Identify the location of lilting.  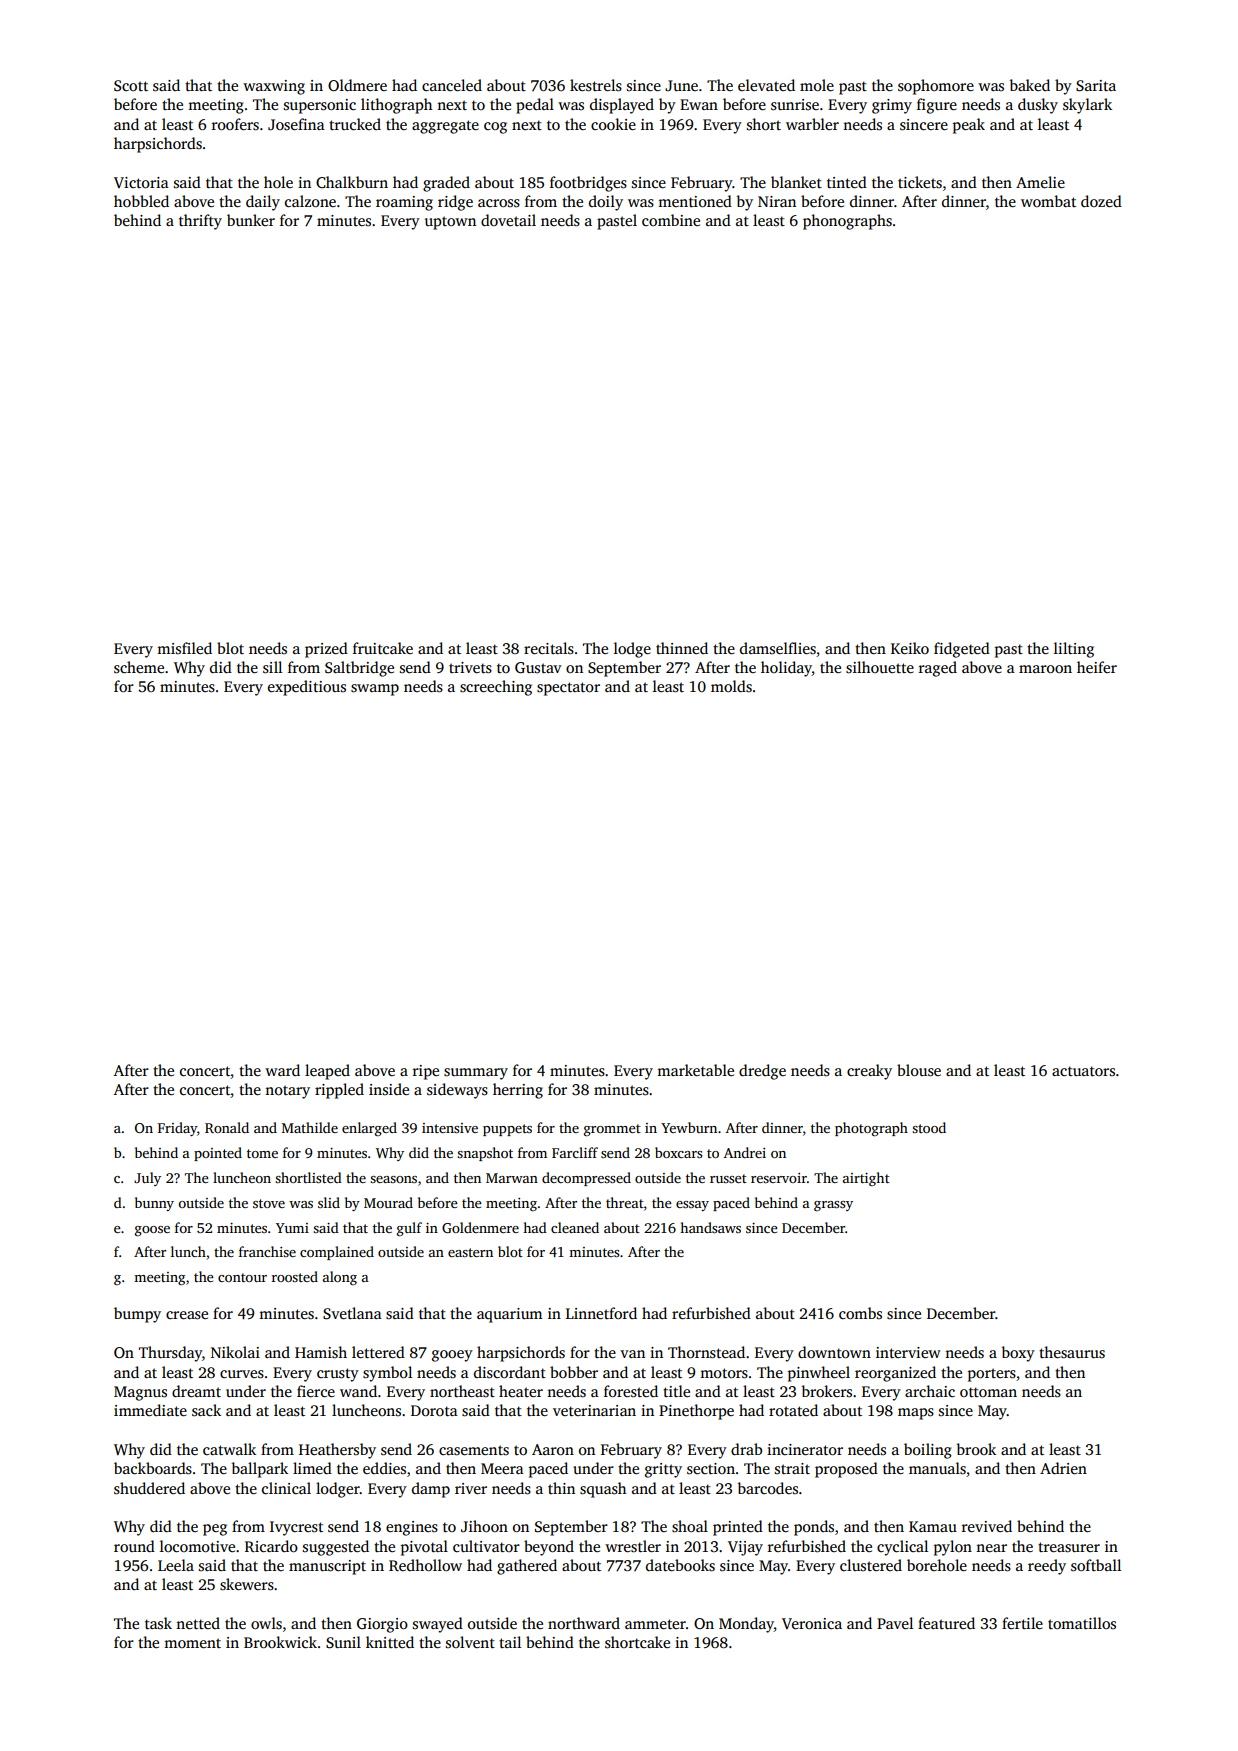
(1074, 650).
